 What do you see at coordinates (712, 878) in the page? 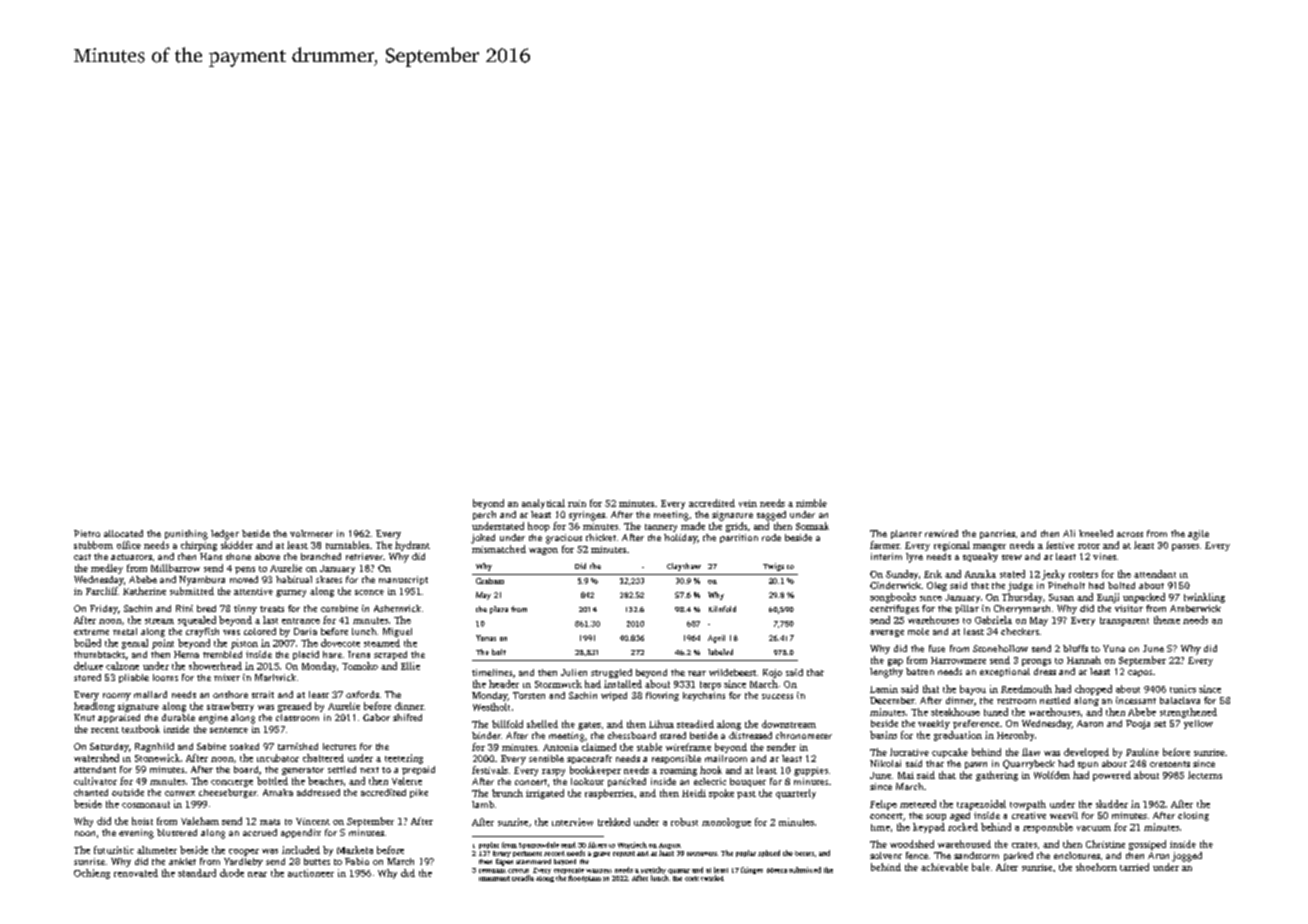
I see `twirled` at bounding box center [712, 878].
